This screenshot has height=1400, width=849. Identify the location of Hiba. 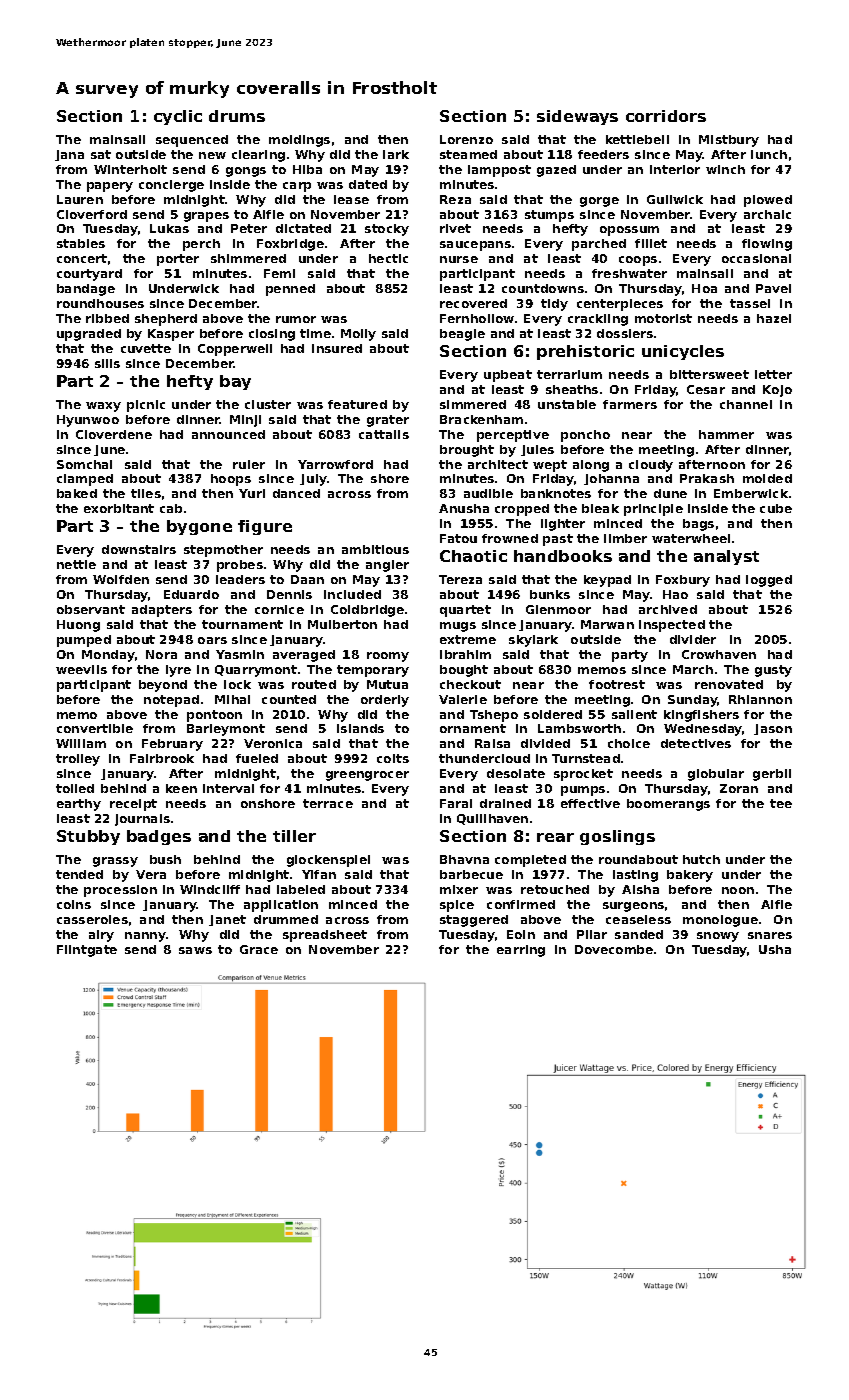
(307, 169).
